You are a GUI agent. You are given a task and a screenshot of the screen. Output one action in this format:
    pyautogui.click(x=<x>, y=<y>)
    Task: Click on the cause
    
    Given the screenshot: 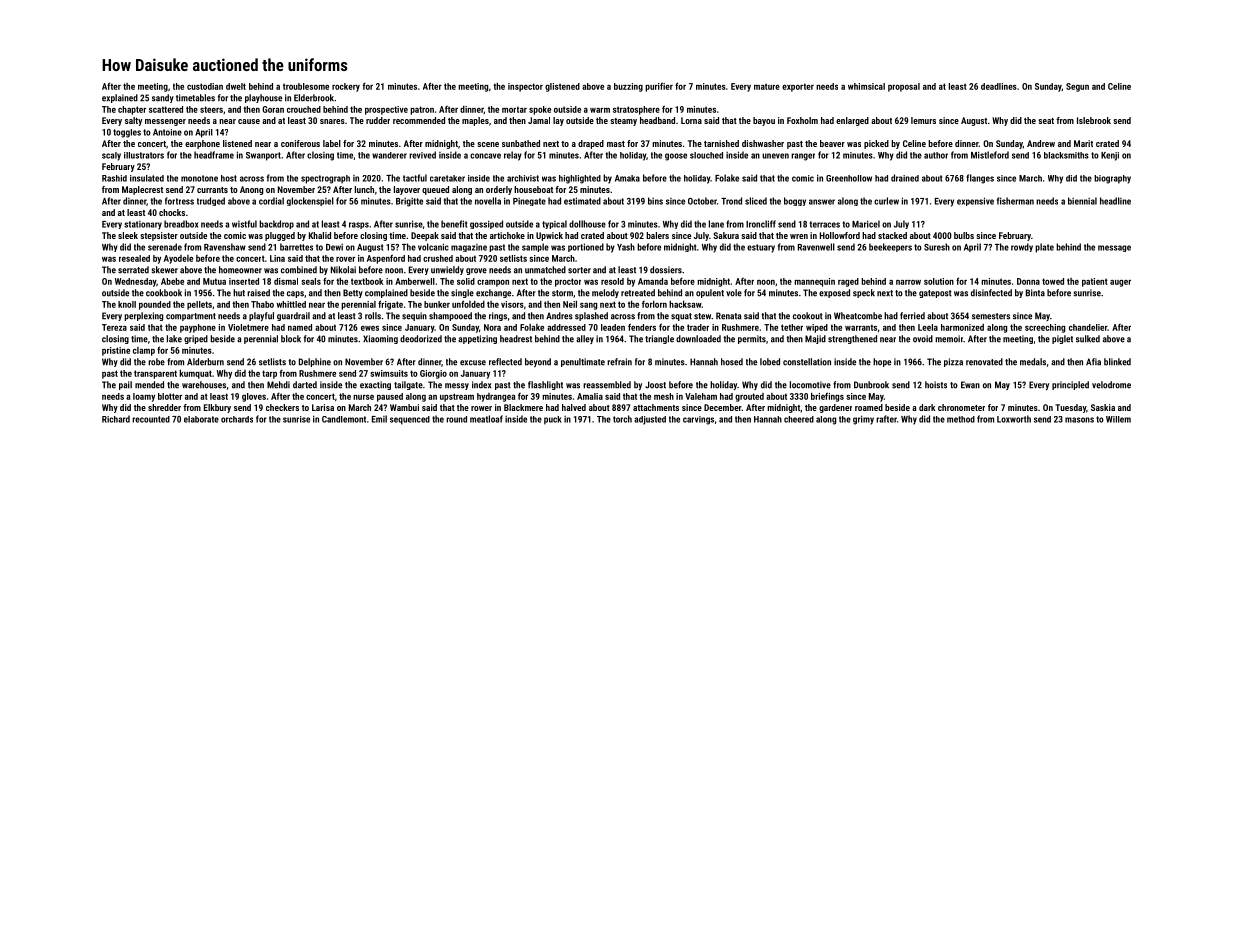 What is the action you would take?
    pyautogui.click(x=249, y=121)
